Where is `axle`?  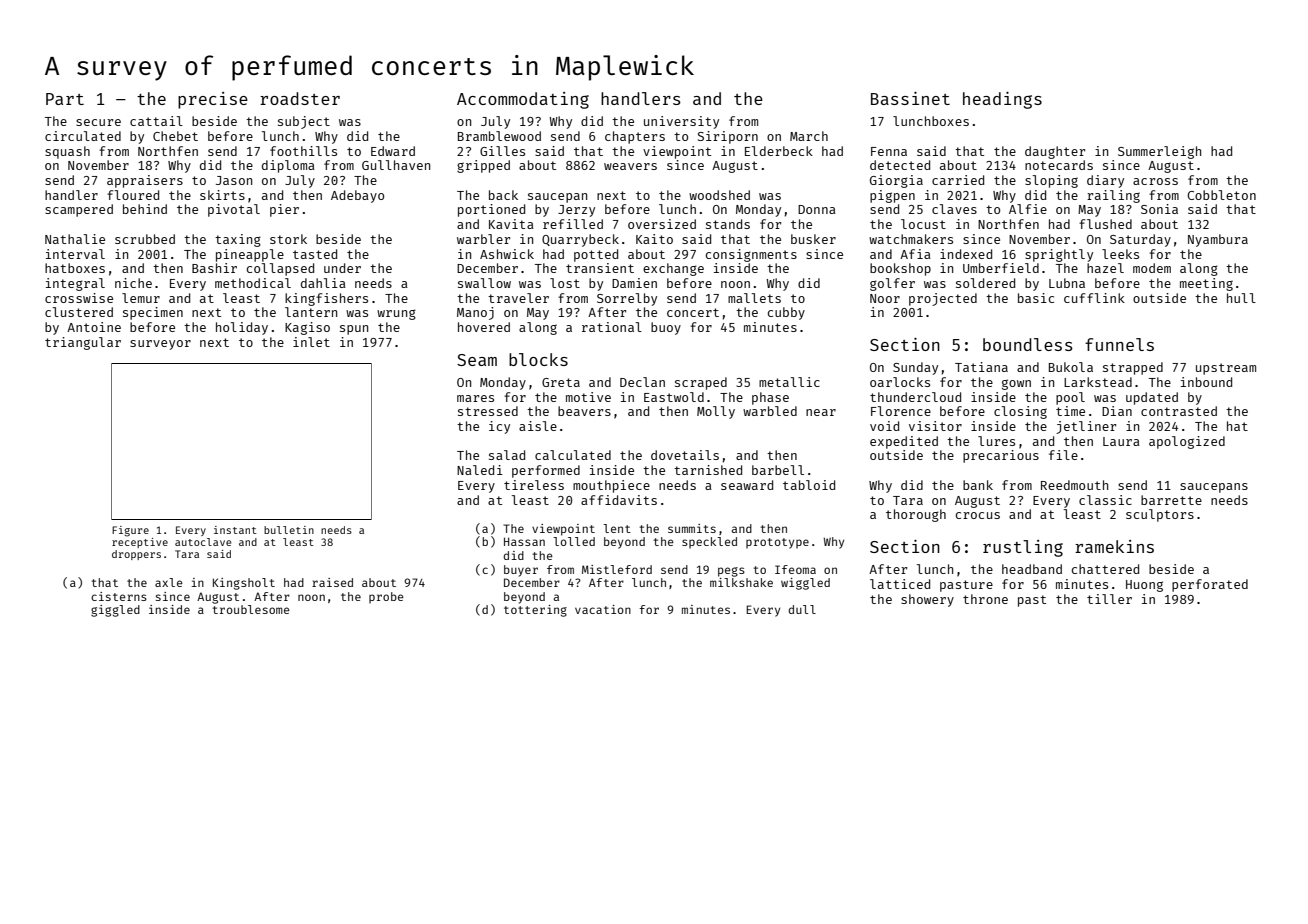
axle is located at coordinates (169, 582).
